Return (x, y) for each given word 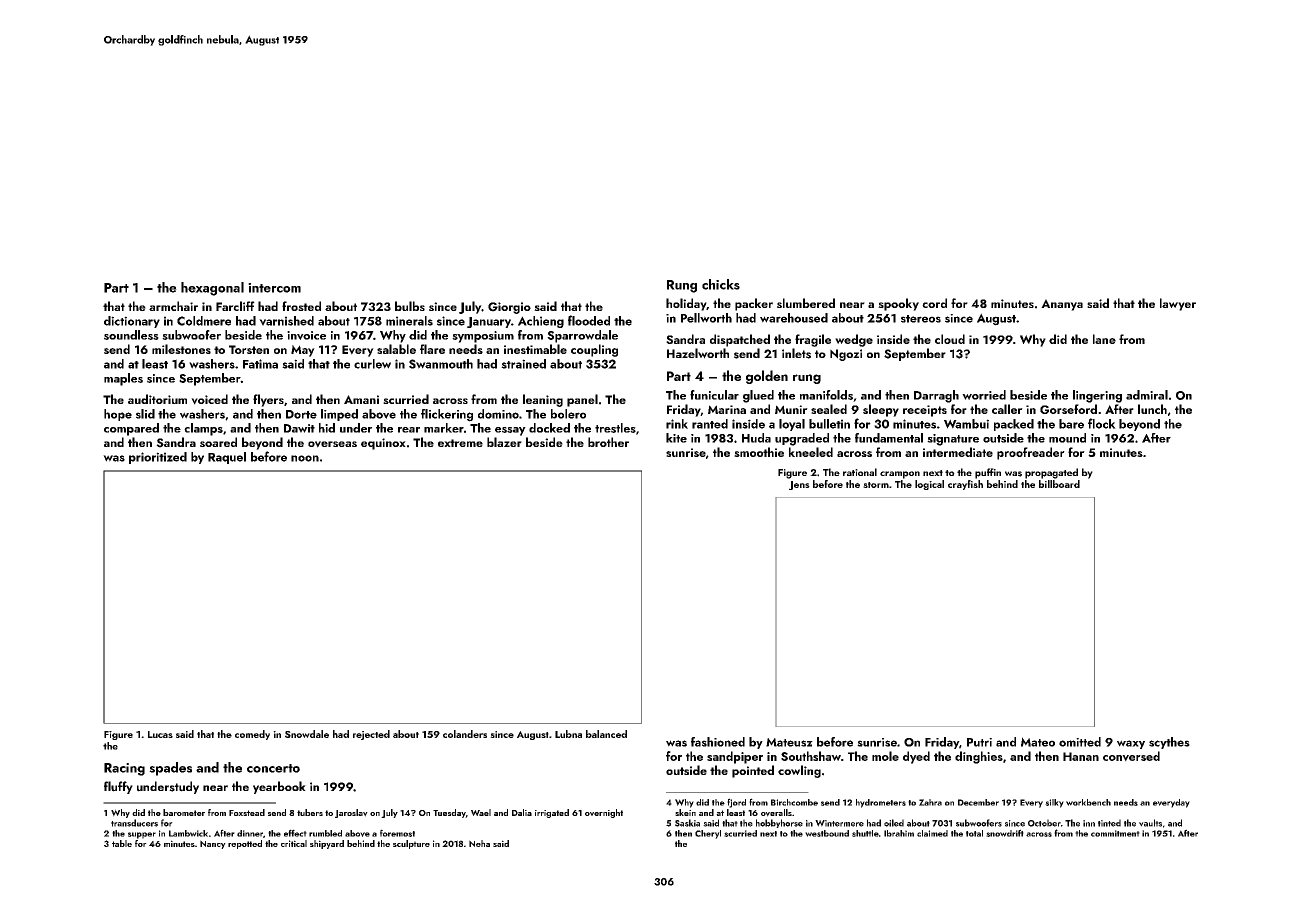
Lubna (568, 734)
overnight (604, 813)
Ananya (1062, 305)
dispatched (740, 340)
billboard (1059, 484)
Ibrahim (899, 833)
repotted (245, 844)
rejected (371, 735)
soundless (131, 335)
